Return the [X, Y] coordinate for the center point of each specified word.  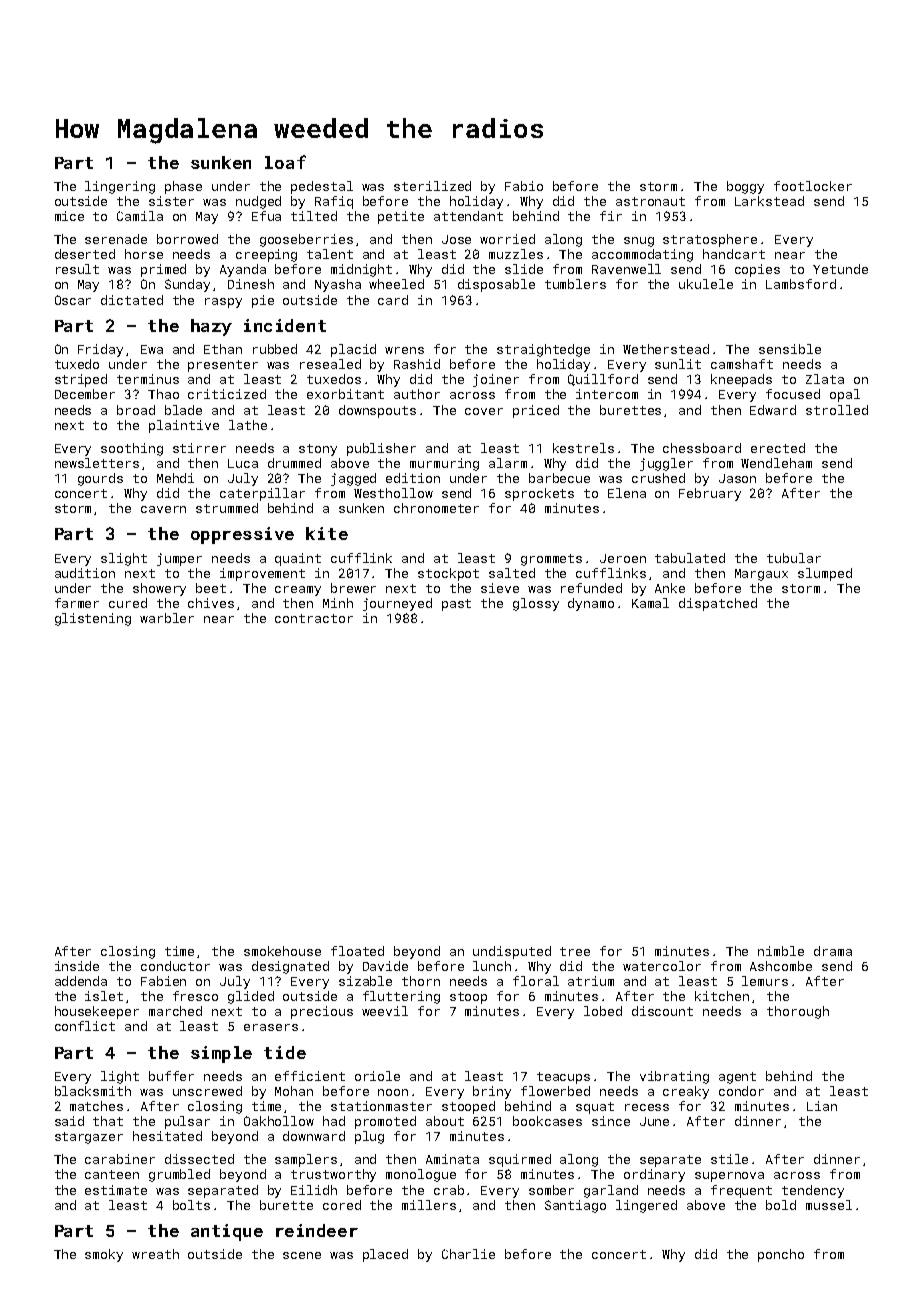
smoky [104, 1255]
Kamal [650, 603]
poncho [781, 1255]
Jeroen [623, 558]
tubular [794, 558]
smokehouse [282, 951]
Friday [100, 350]
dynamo [591, 604]
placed [385, 1255]
